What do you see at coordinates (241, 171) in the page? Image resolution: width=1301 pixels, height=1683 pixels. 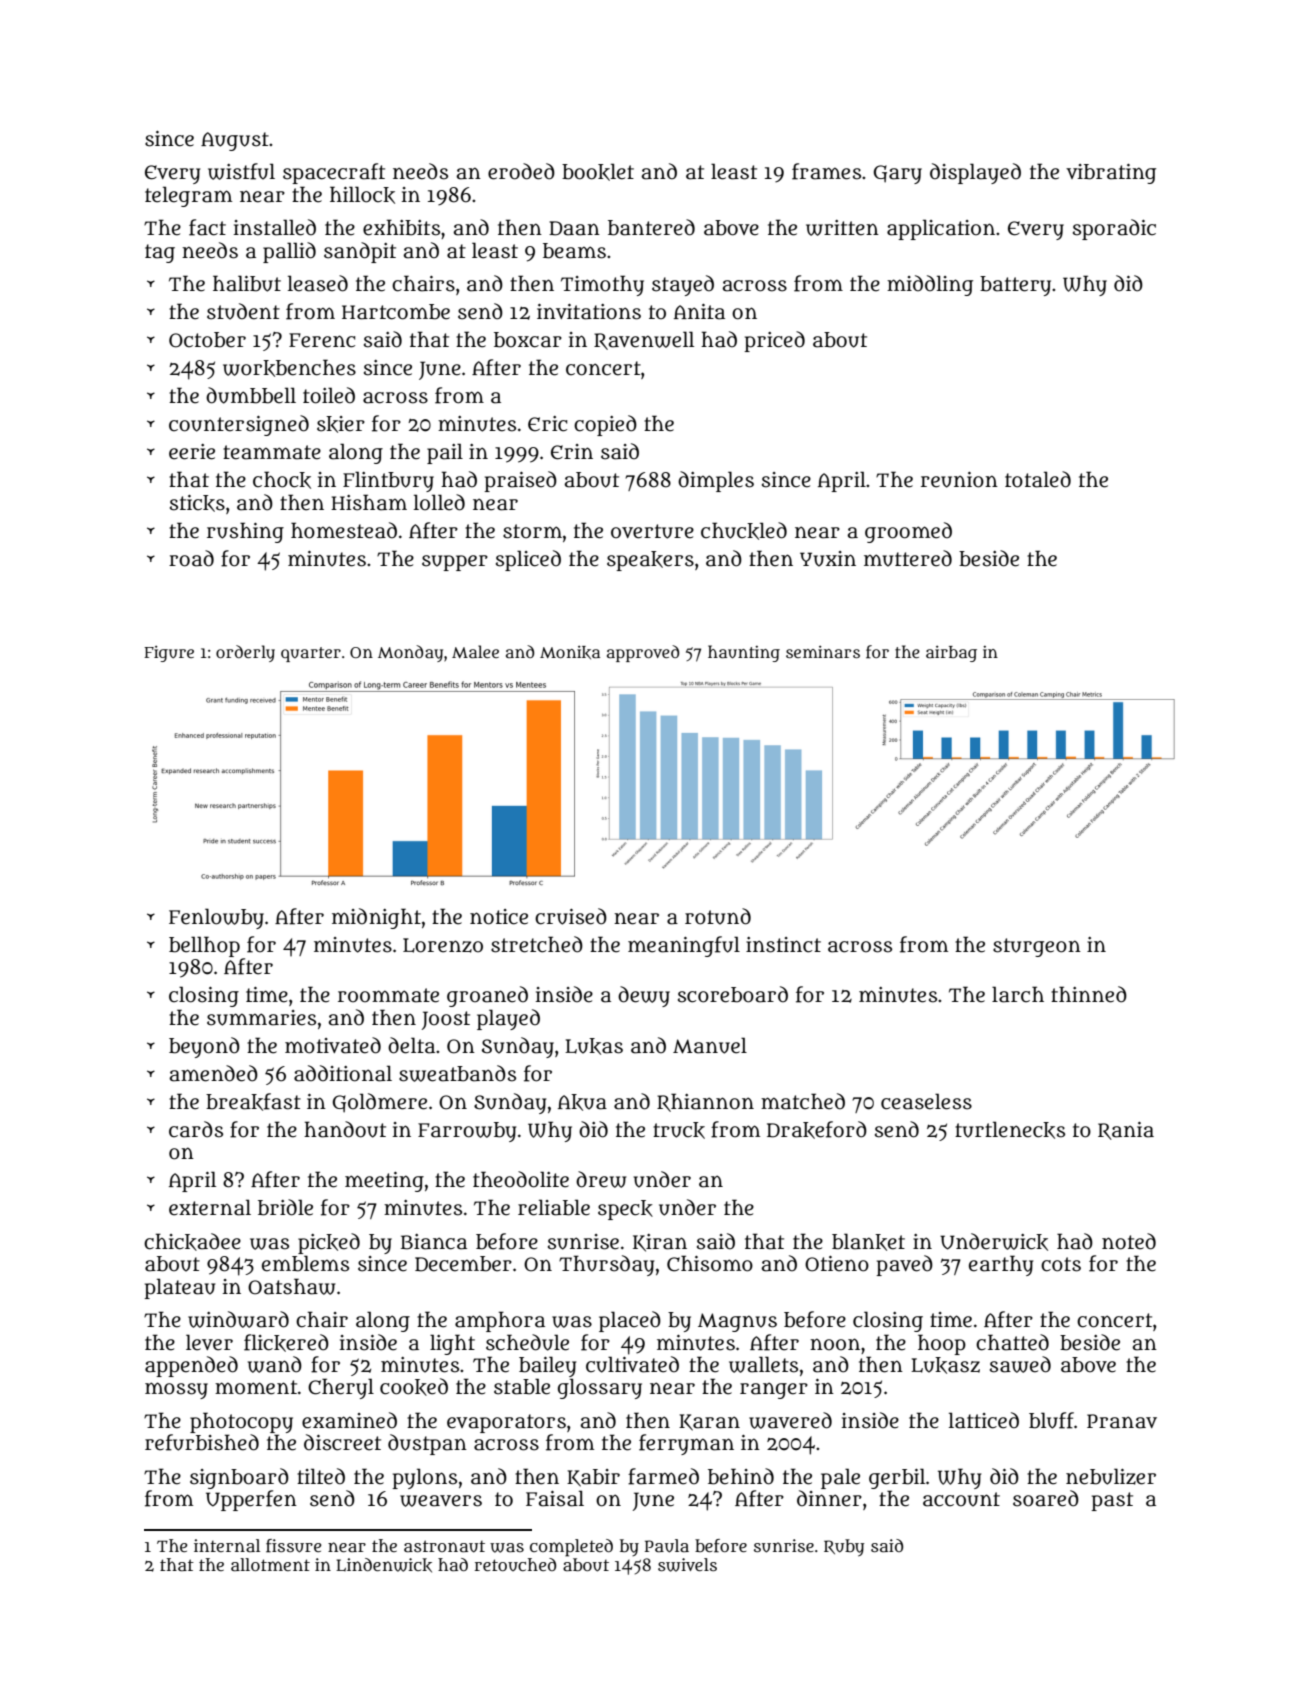 I see `wistful` at bounding box center [241, 171].
